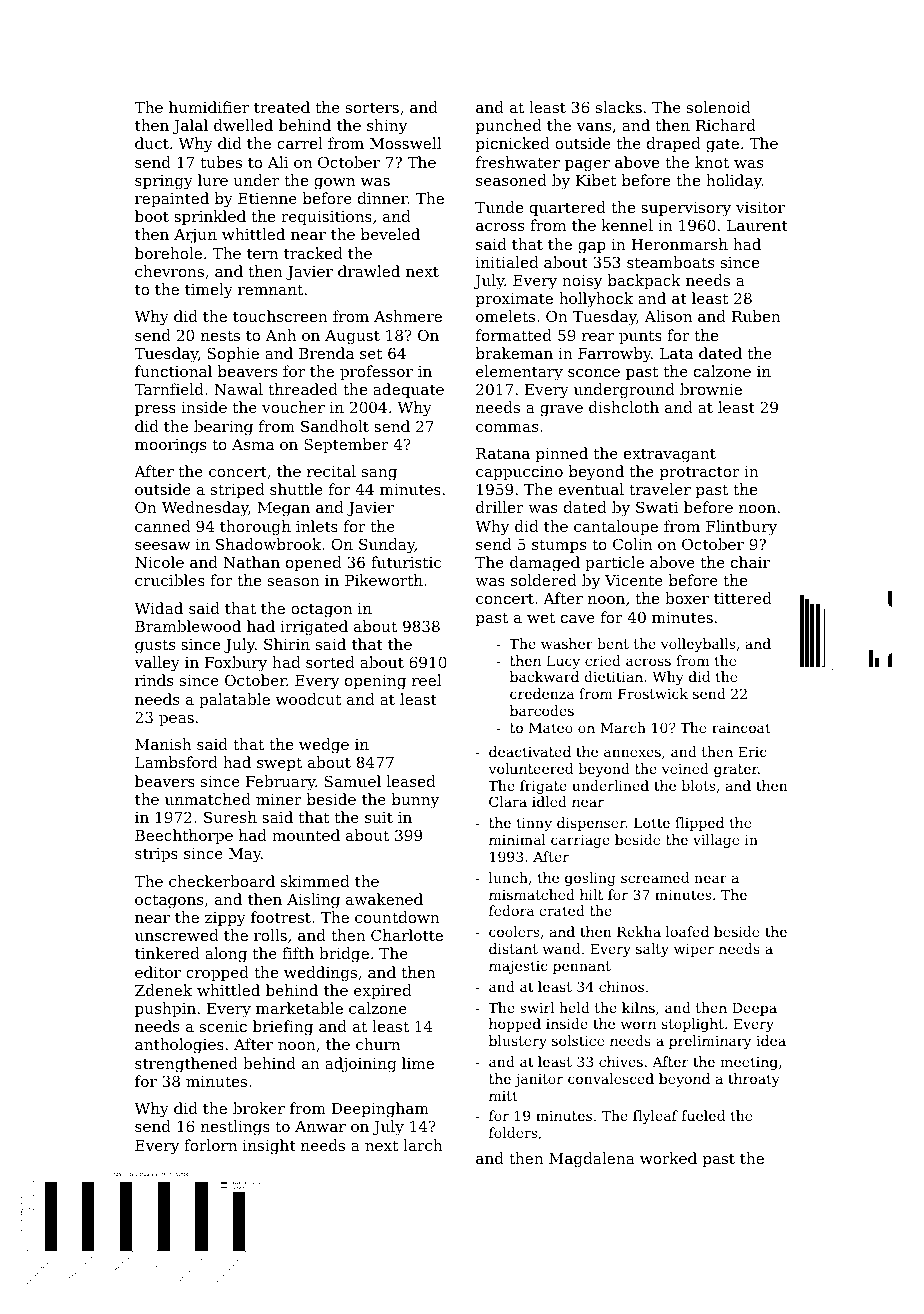 The height and width of the page is (1314, 924). Describe the element at coordinates (698, 645) in the page. I see `volleyballs` at that location.
